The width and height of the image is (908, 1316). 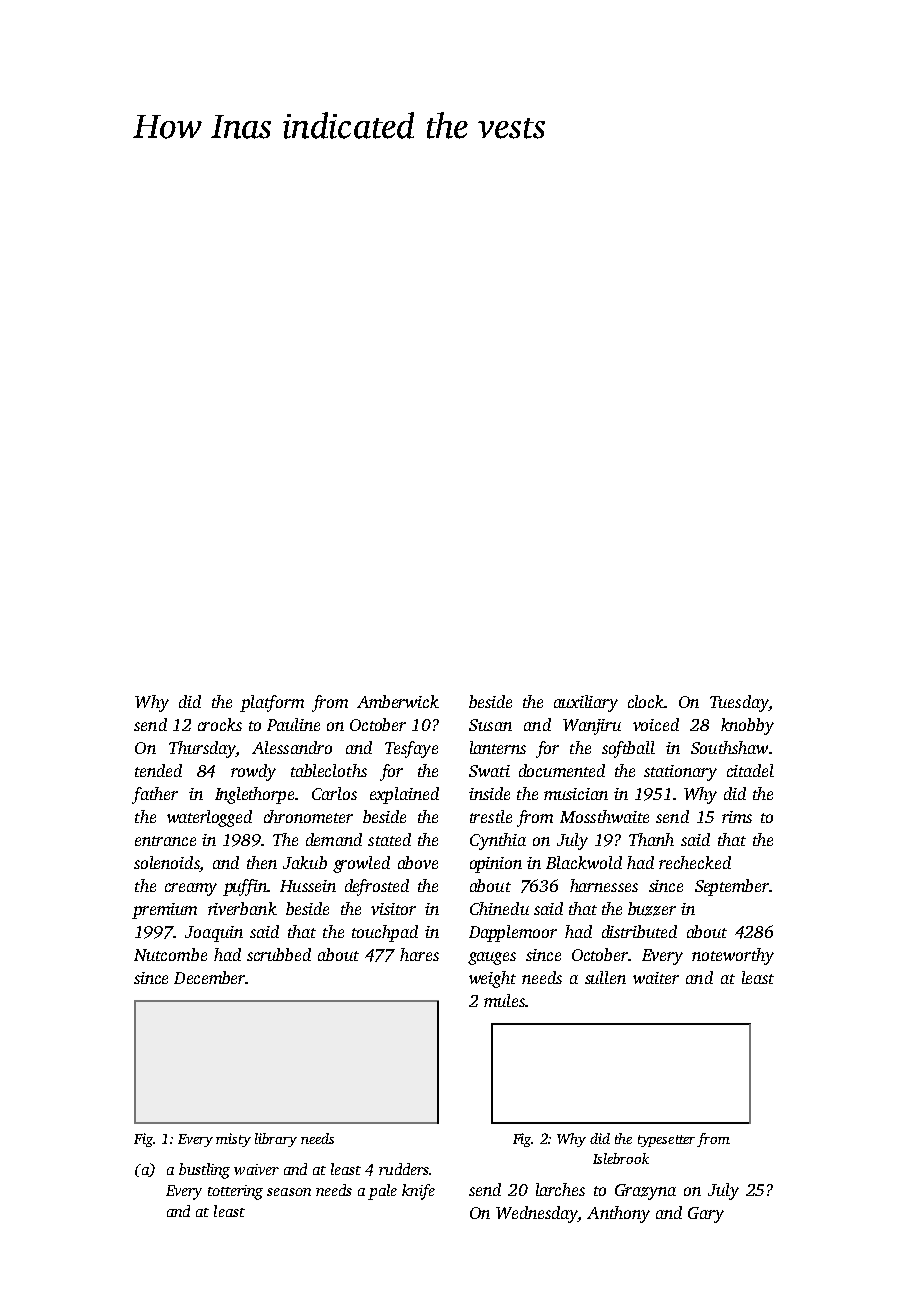 What do you see at coordinates (398, 701) in the image?
I see `Amberwick` at bounding box center [398, 701].
